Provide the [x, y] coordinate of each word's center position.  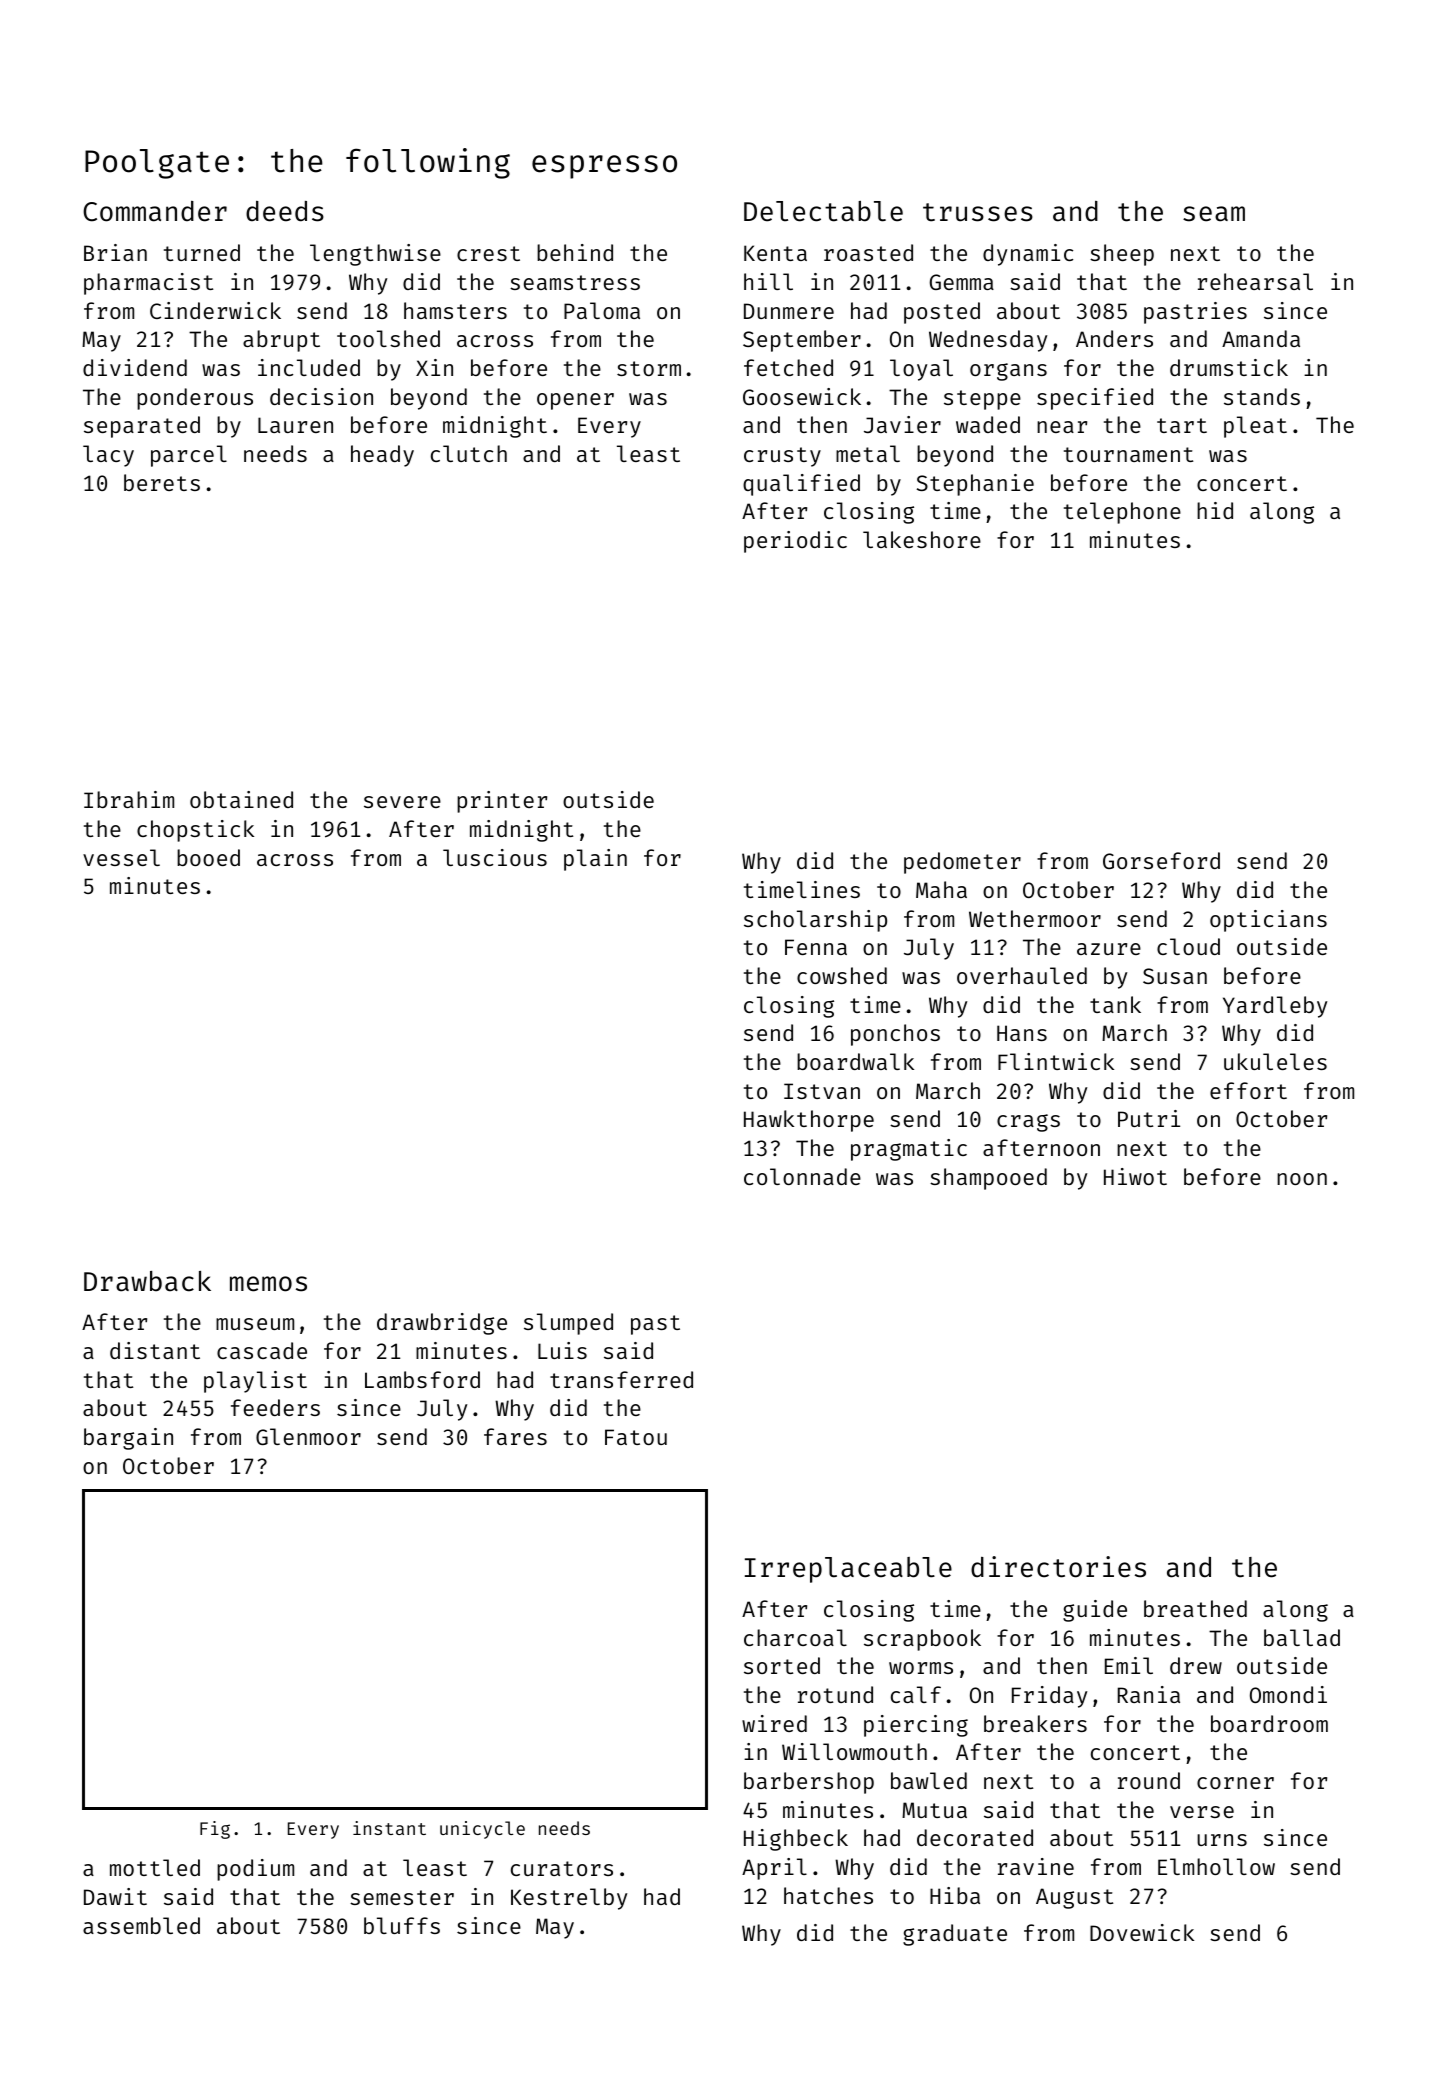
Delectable [823, 211]
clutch [469, 453]
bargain [128, 1439]
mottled [155, 1867]
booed [208, 857]
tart [1182, 425]
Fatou [636, 1437]
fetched [788, 367]
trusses [978, 212]
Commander [155, 211]
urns [1222, 1840]
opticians [1268, 921]
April [774, 1869]
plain [595, 860]
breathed [1195, 1608]
